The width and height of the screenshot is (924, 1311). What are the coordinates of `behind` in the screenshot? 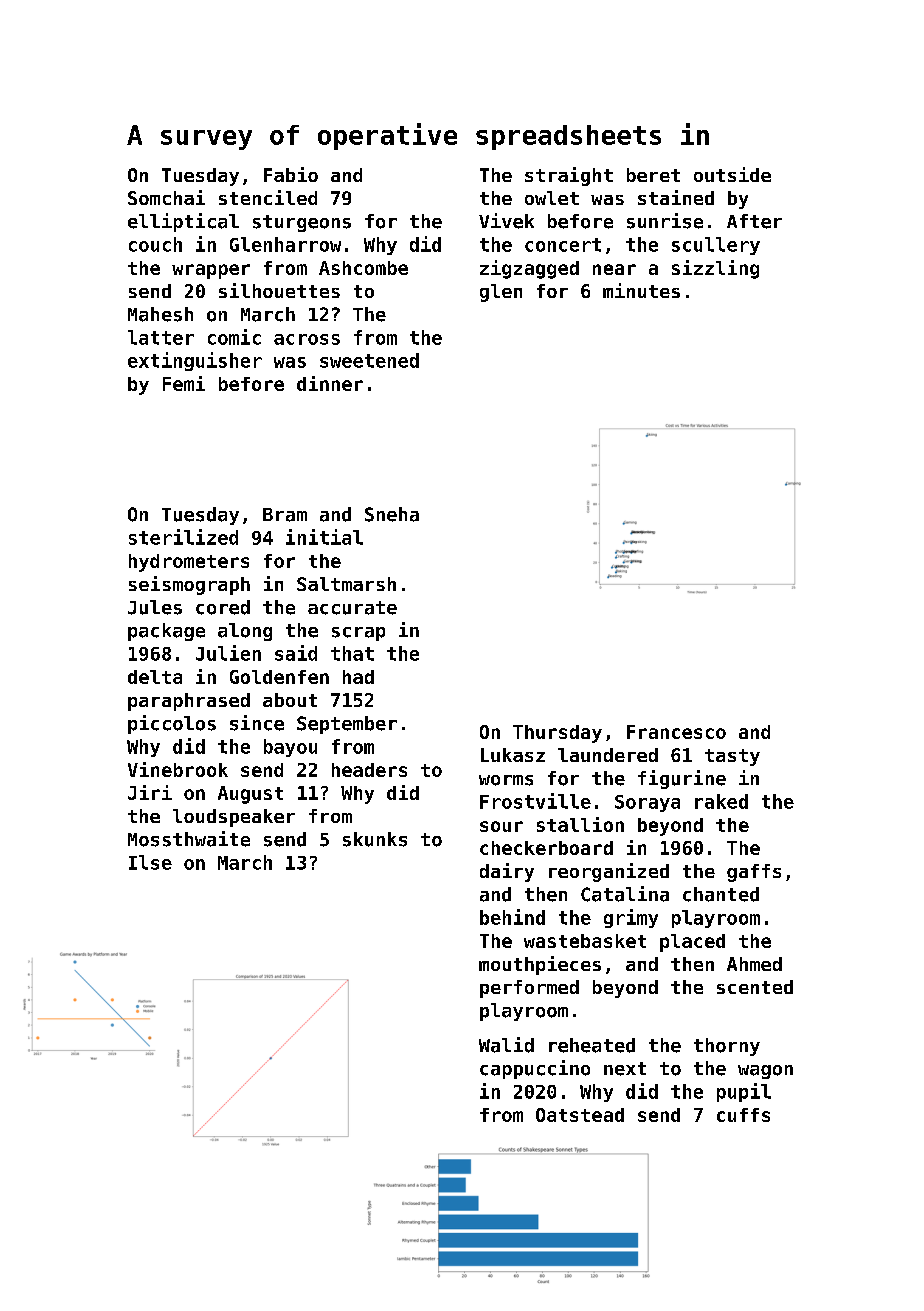 It's located at (512, 917).
